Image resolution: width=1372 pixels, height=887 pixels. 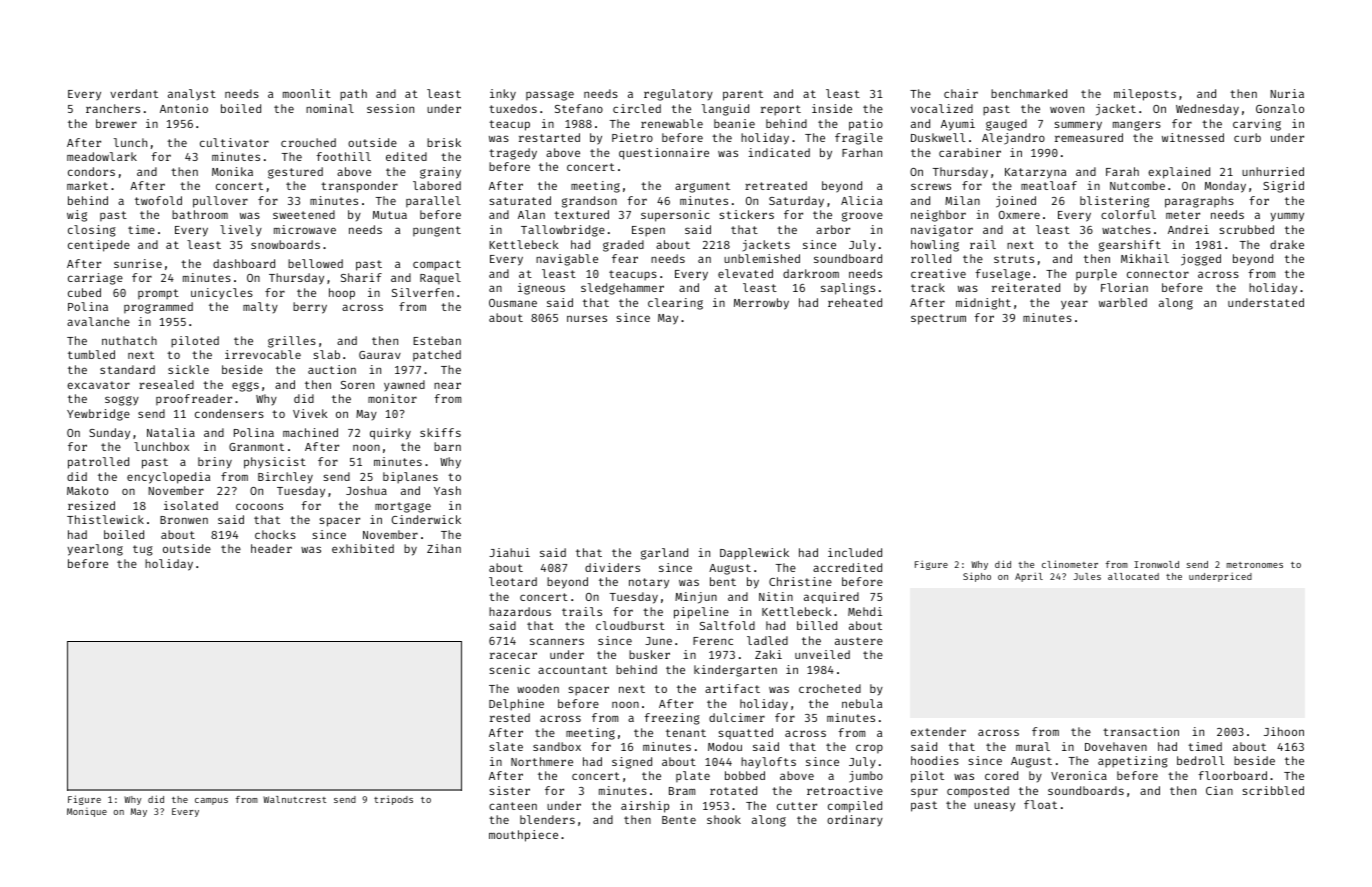 What do you see at coordinates (503, 95) in the page?
I see `inky` at bounding box center [503, 95].
